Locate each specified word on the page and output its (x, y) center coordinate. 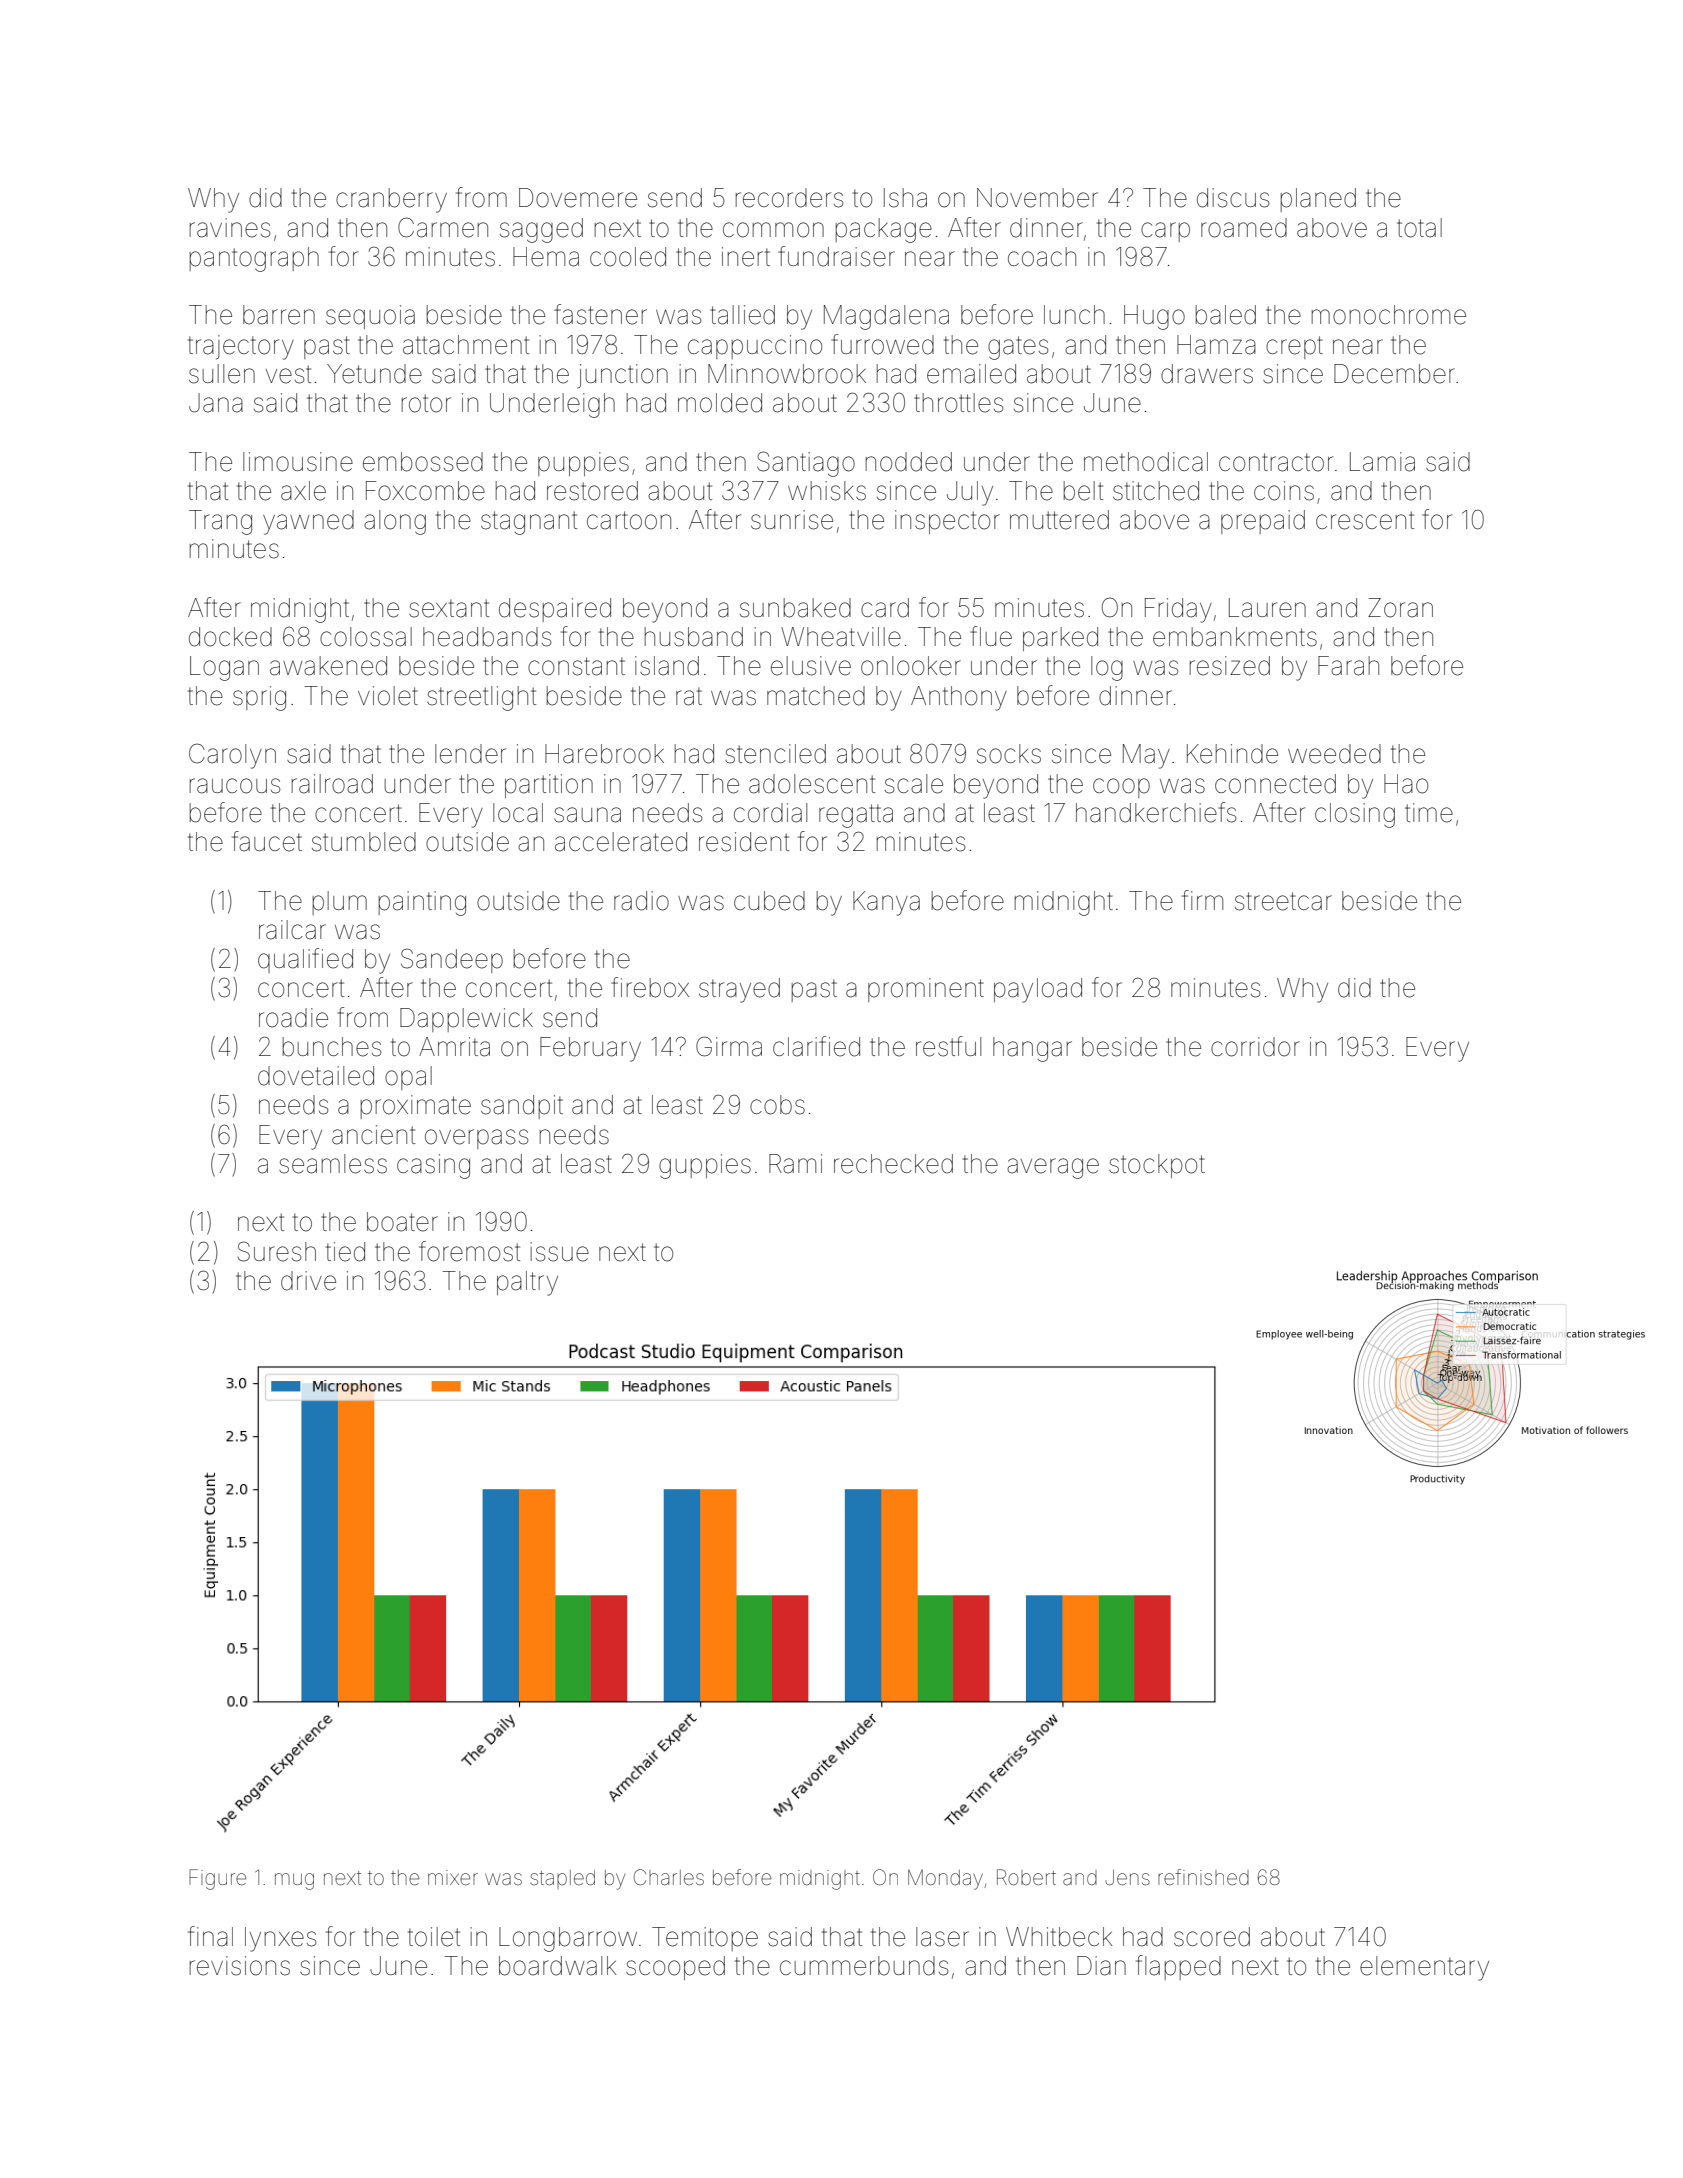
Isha (905, 198)
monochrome (1389, 315)
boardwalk (557, 1966)
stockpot (1157, 1166)
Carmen (443, 227)
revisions (240, 1966)
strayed (739, 990)
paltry (527, 1283)
